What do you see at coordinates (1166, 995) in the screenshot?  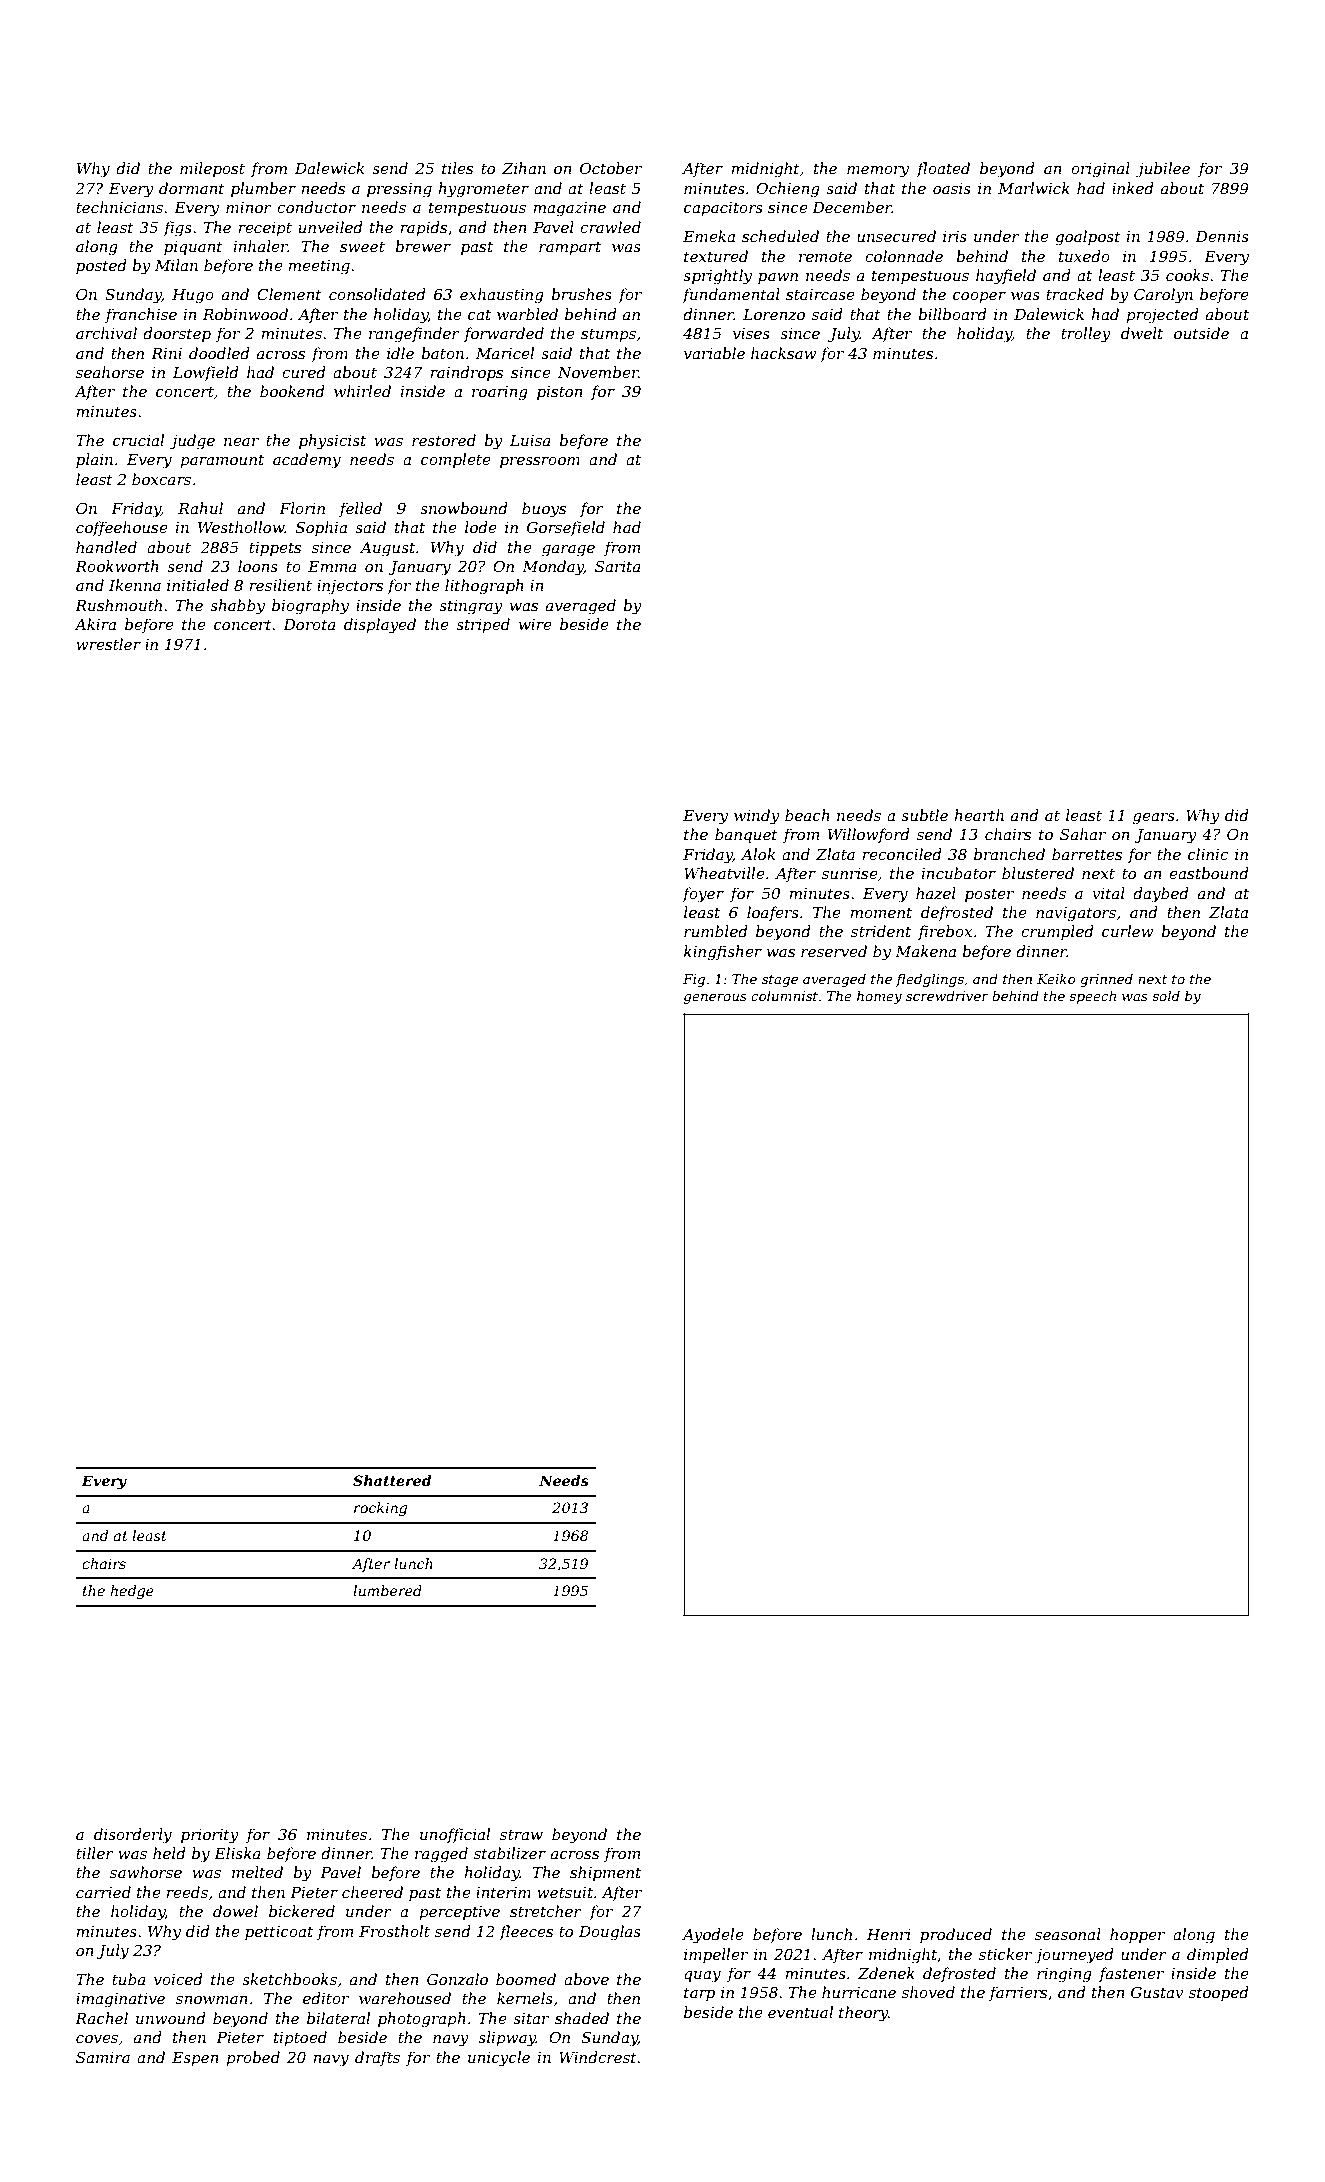 I see `sold` at bounding box center [1166, 995].
